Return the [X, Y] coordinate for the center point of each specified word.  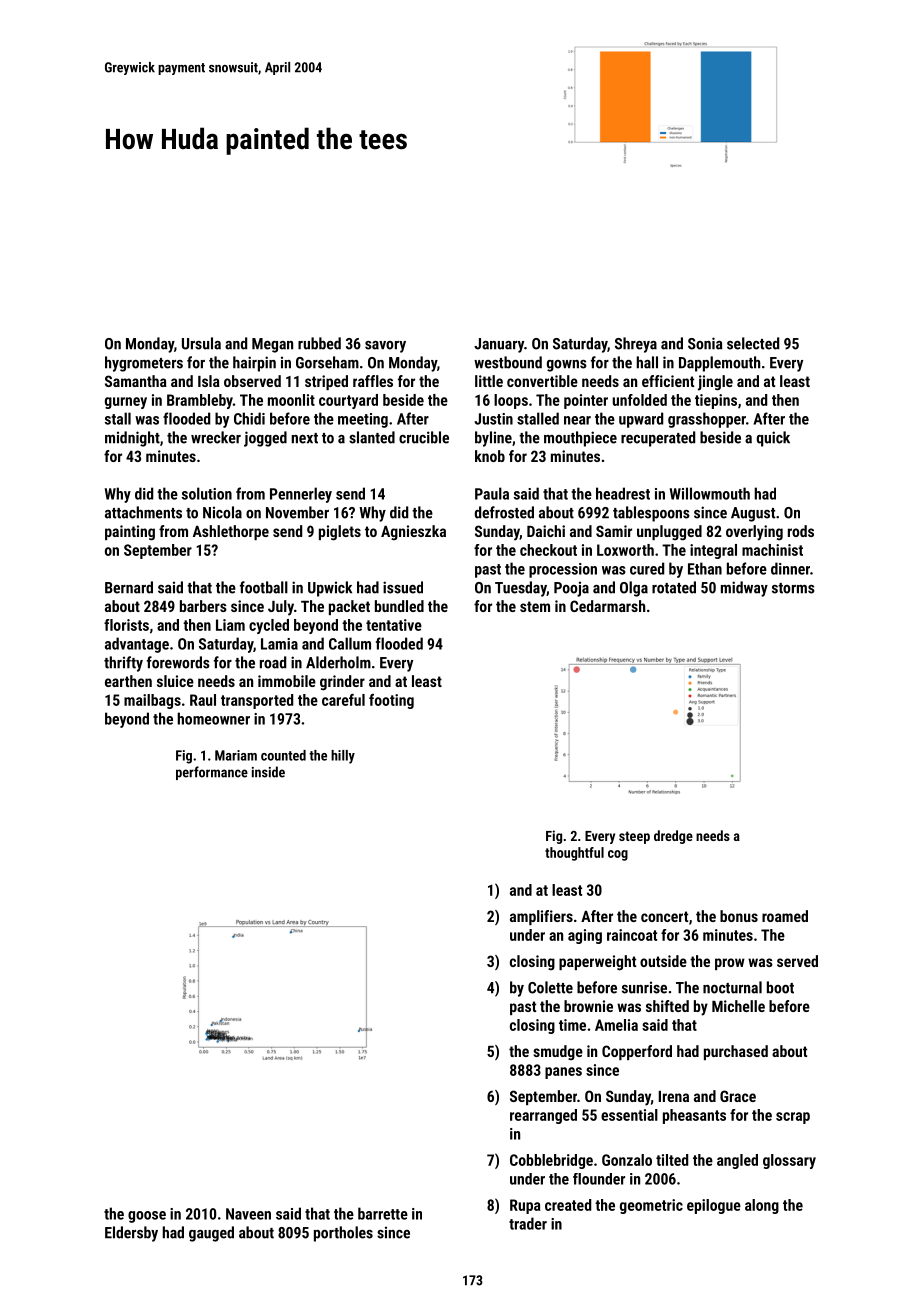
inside [268, 772]
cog [618, 855]
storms [793, 588]
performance [212, 773]
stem [535, 606]
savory [385, 347]
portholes [343, 1234]
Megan [272, 345]
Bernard [129, 587]
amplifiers [541, 917]
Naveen [248, 1214]
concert [664, 916]
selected [753, 343]
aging [585, 936]
